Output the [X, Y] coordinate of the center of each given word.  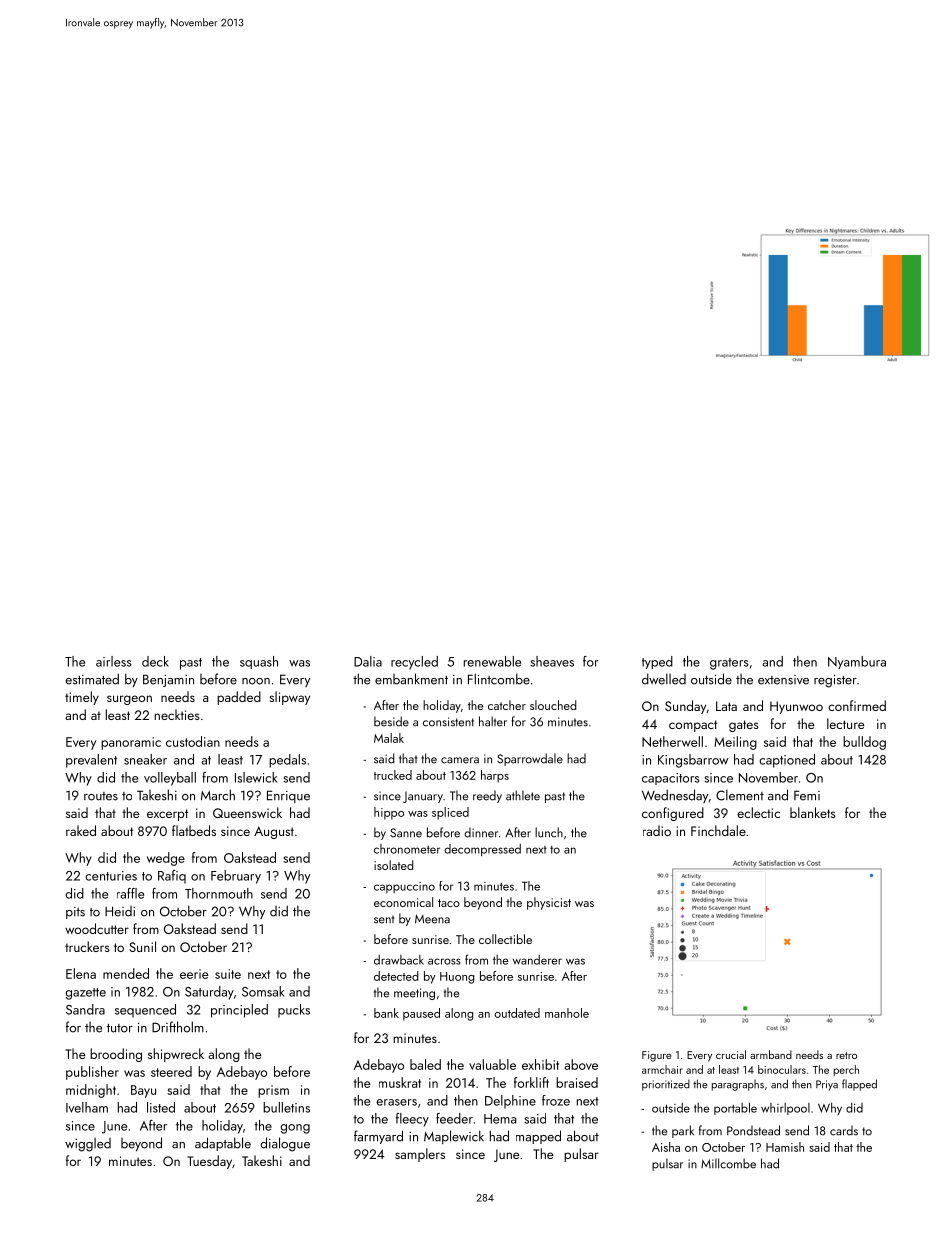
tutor [120, 1028]
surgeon [129, 700]
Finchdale [718, 830]
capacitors [671, 779]
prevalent [91, 761]
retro [846, 1055]
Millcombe [728, 1163]
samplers [420, 1155]
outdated [517, 1013]
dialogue [285, 1144]
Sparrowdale [530, 759]
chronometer [407, 849]
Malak [389, 738]
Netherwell [672, 741]
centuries [111, 876]
